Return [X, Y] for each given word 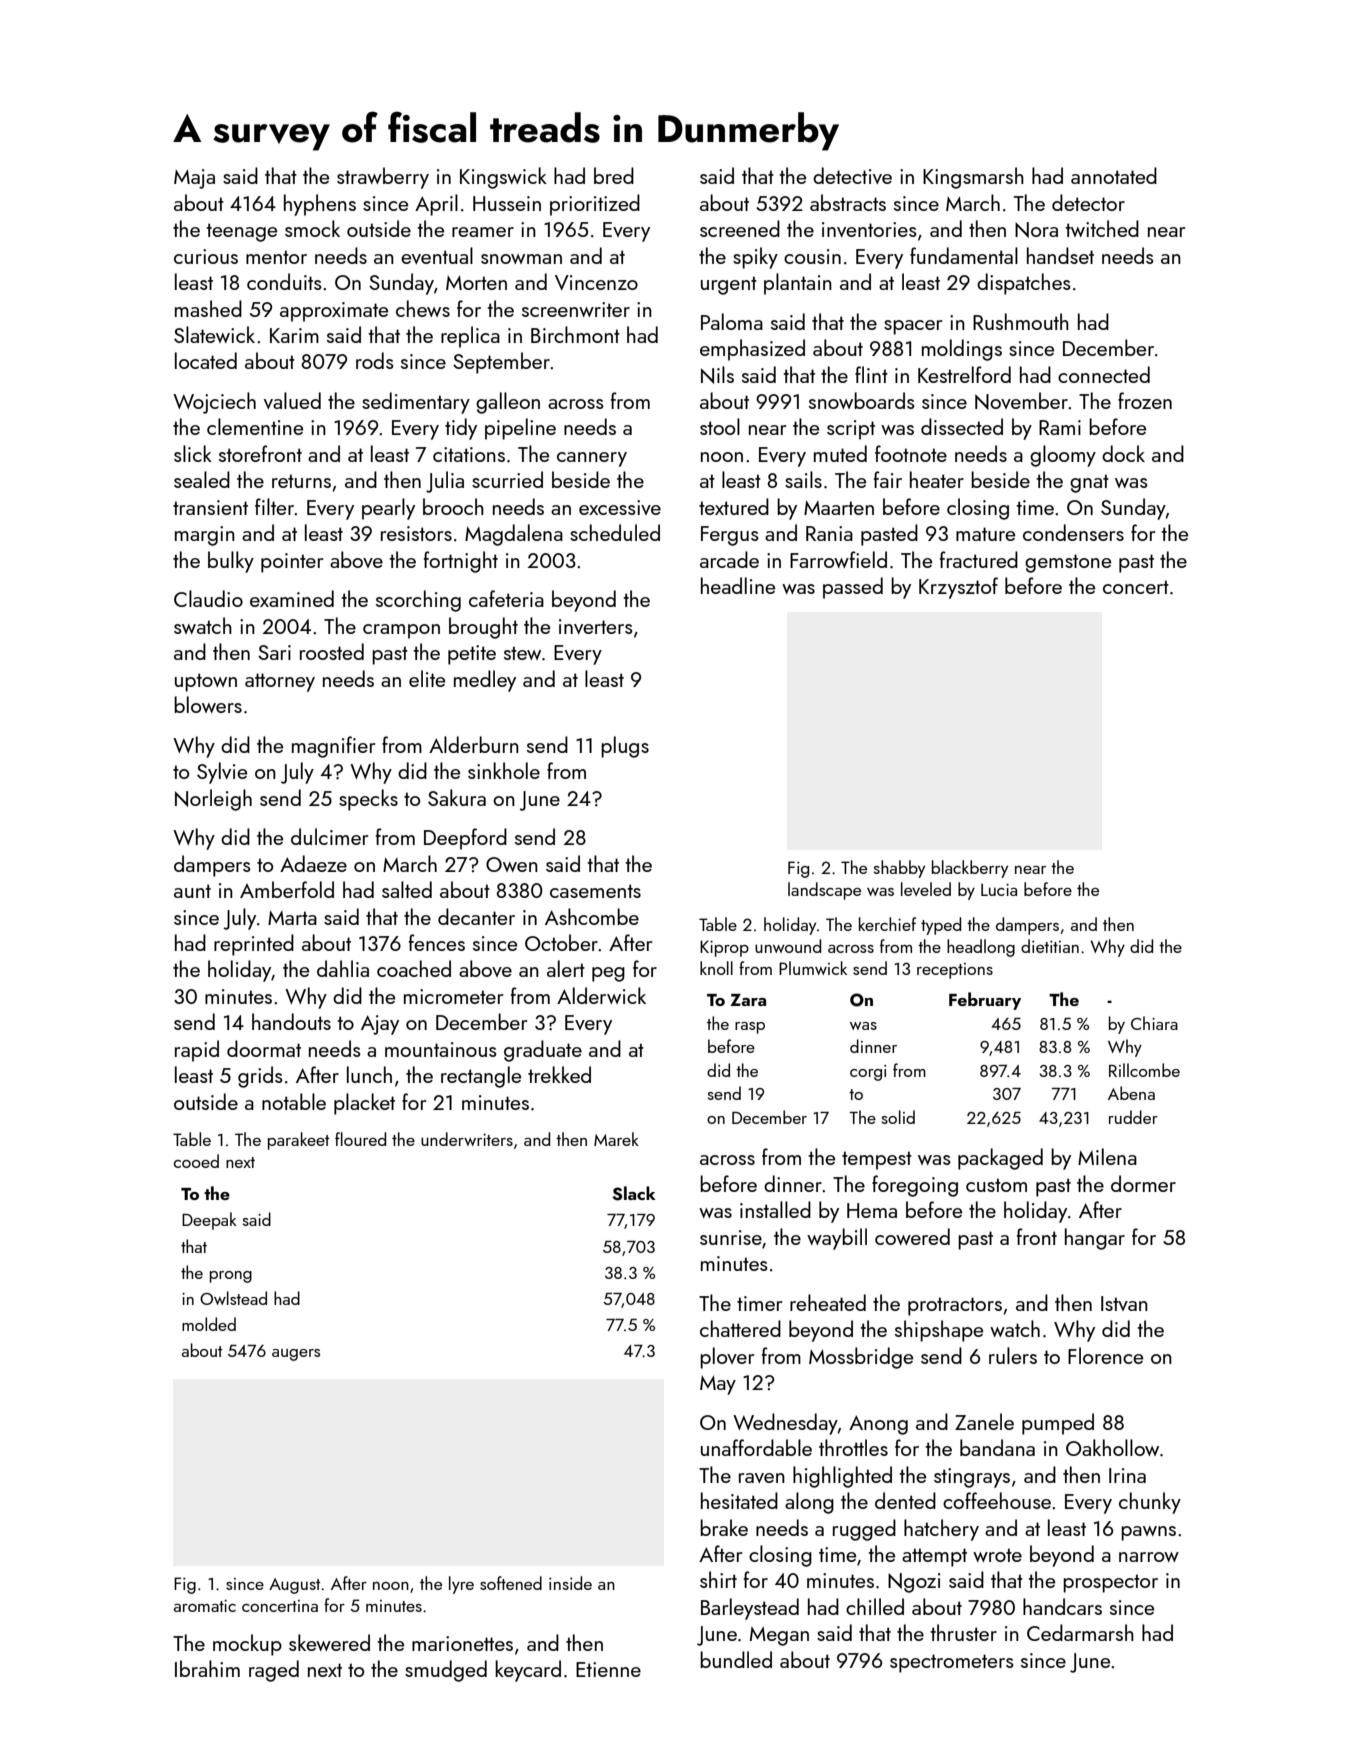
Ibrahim [207, 1668]
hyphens [320, 205]
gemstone [1068, 563]
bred [614, 175]
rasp [750, 1028]
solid [898, 1117]
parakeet [298, 1141]
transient [210, 507]
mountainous [441, 1049]
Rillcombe [1144, 1070]
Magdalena [514, 535]
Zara [748, 1000]
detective [852, 175]
